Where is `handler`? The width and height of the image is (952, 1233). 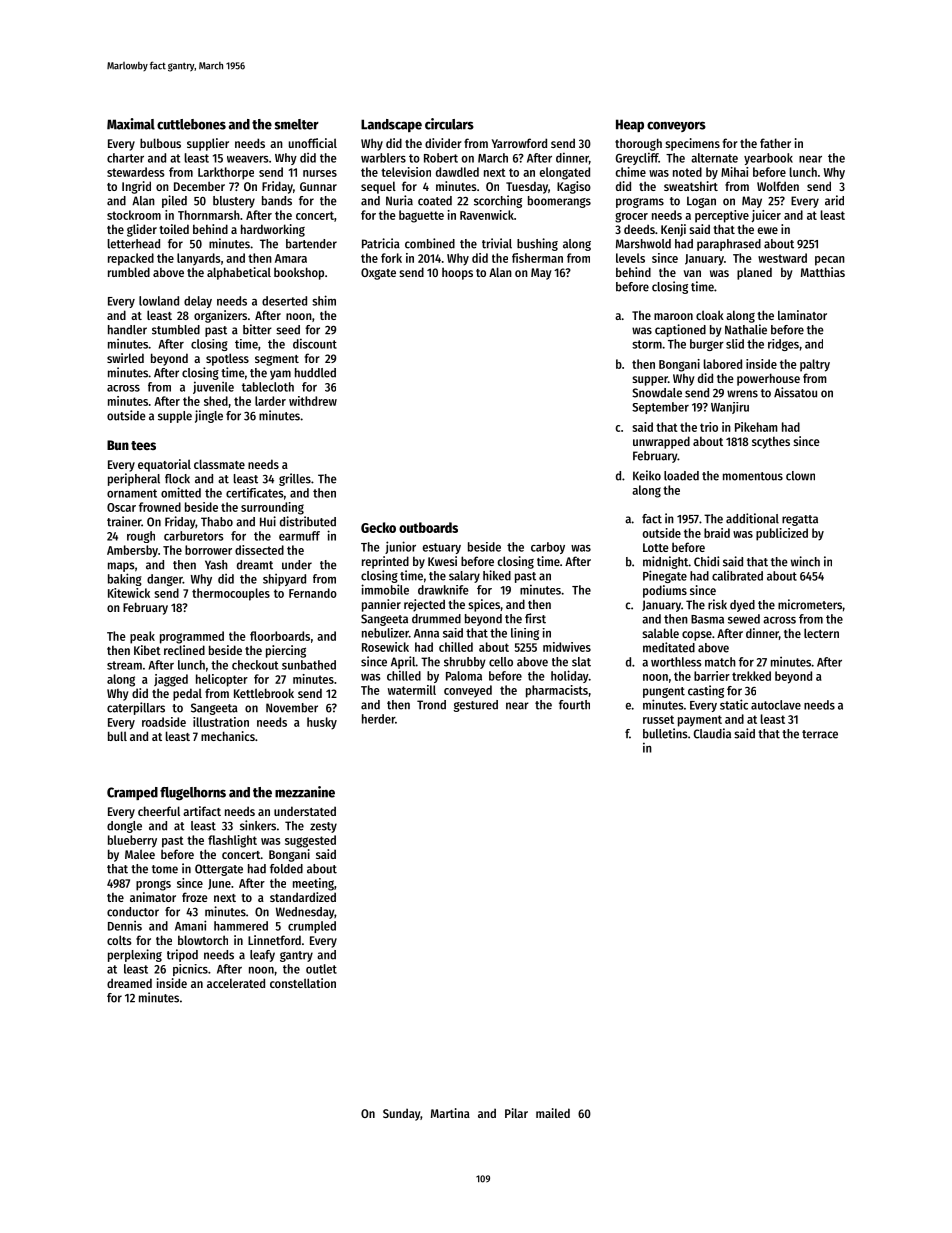
handler is located at coordinates (127, 330).
